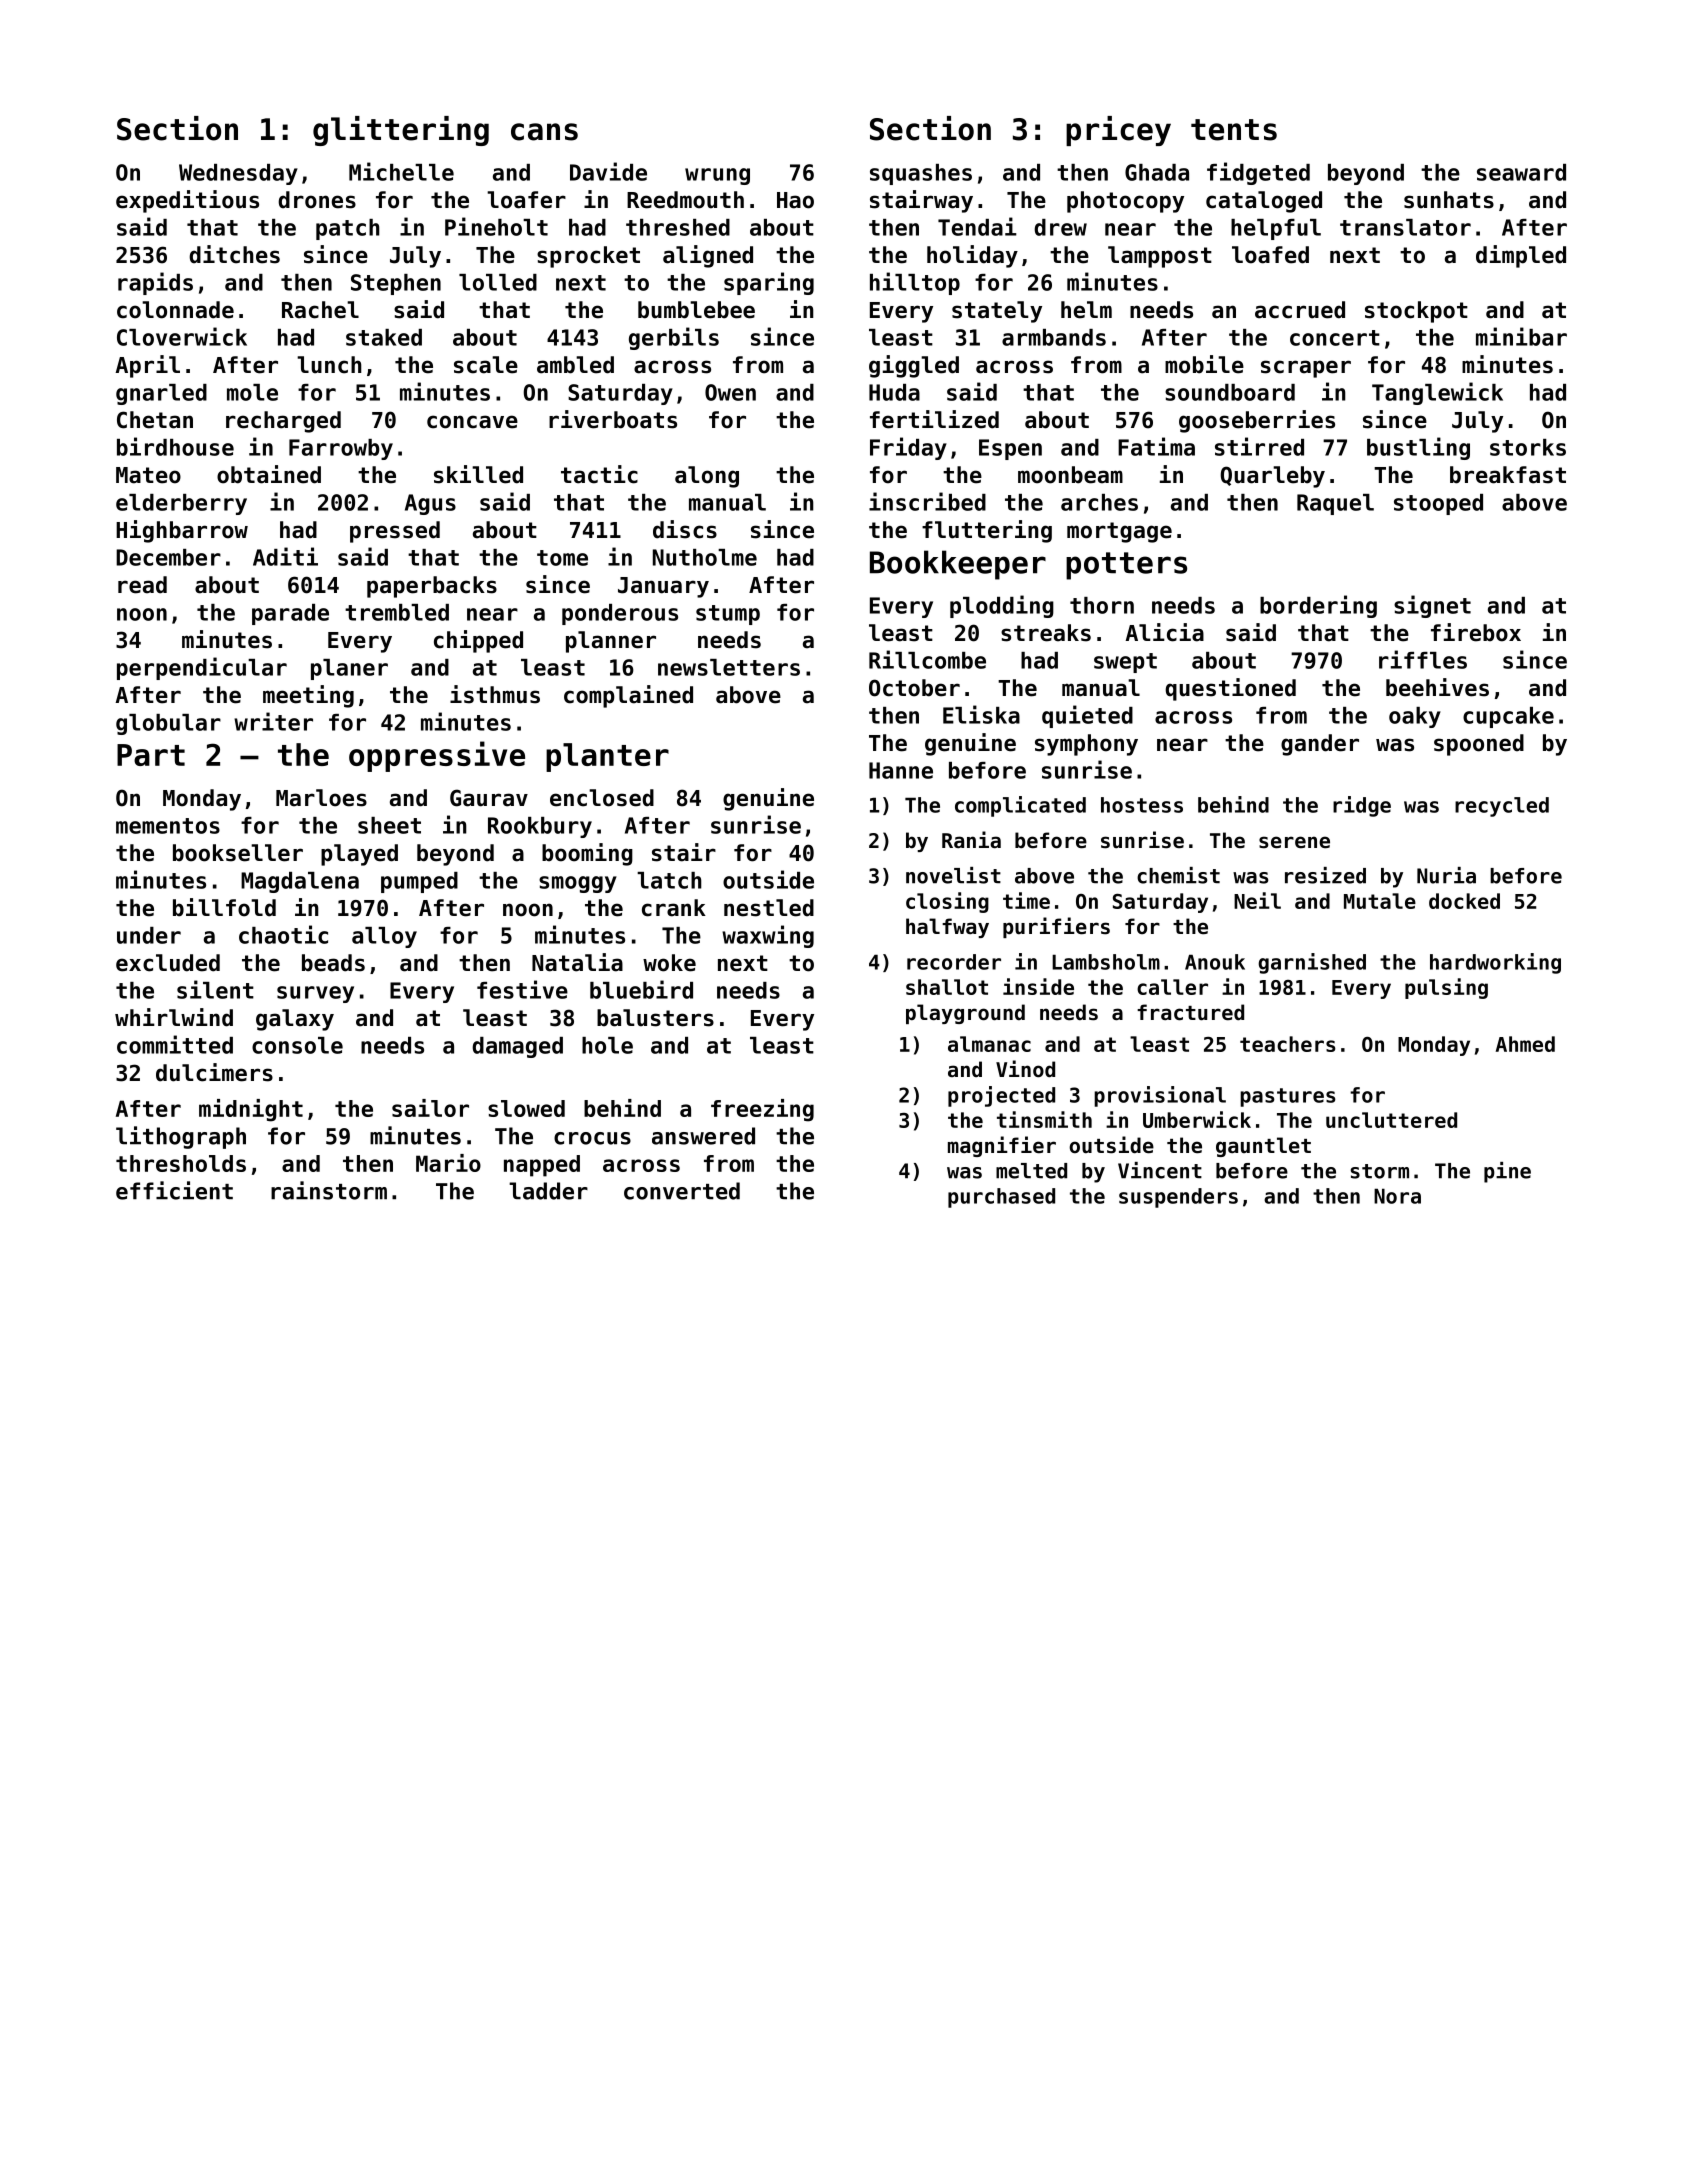 The width and height of the document is (1683, 2178). I want to click on pulsing, so click(1446, 988).
